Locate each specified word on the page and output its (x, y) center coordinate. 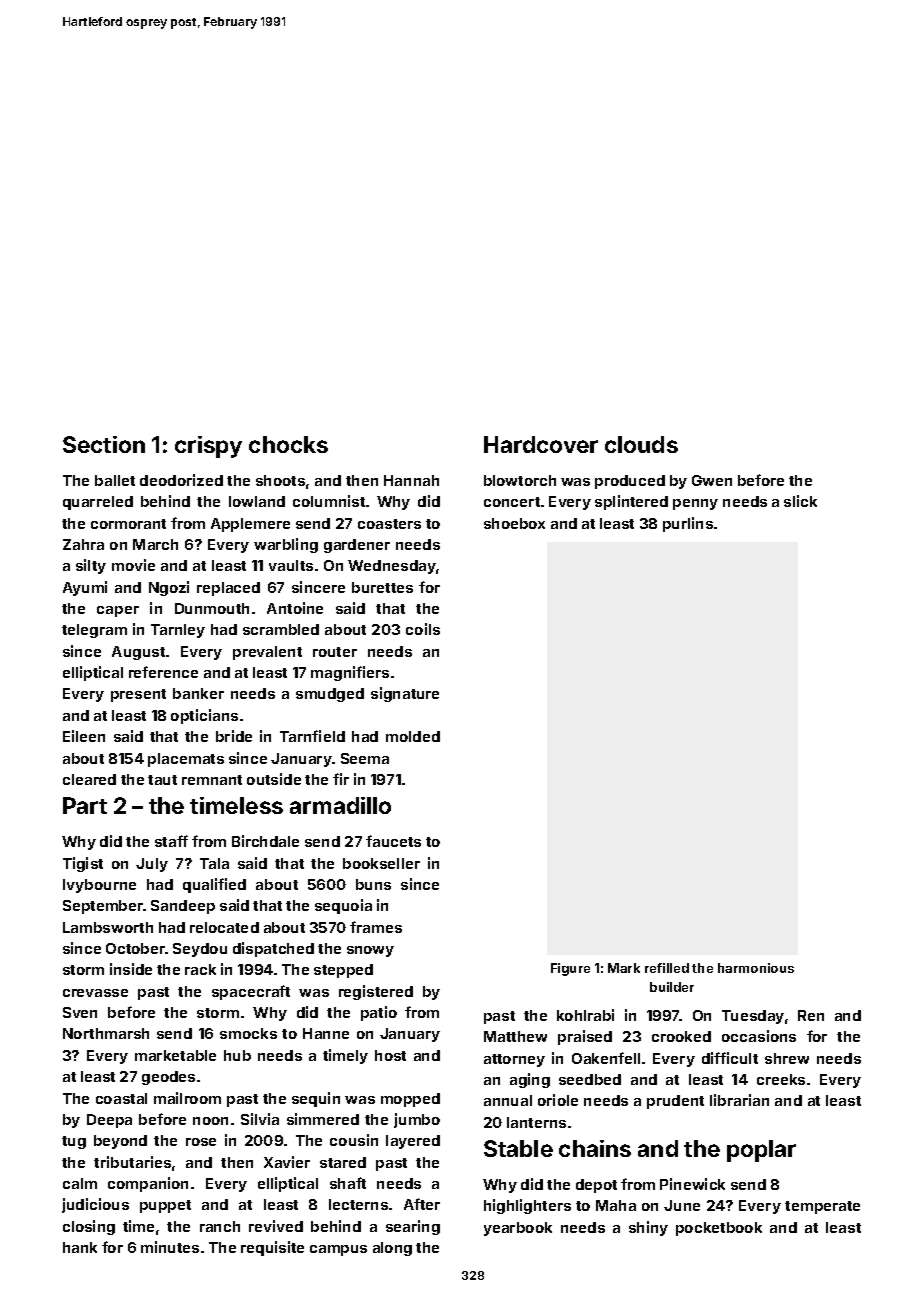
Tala (214, 863)
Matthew (515, 1036)
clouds (641, 444)
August (138, 653)
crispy (208, 447)
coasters (389, 524)
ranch (220, 1226)
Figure (570, 969)
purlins (688, 524)
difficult (730, 1058)
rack (200, 969)
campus (338, 1250)
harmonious (756, 968)
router (335, 652)
